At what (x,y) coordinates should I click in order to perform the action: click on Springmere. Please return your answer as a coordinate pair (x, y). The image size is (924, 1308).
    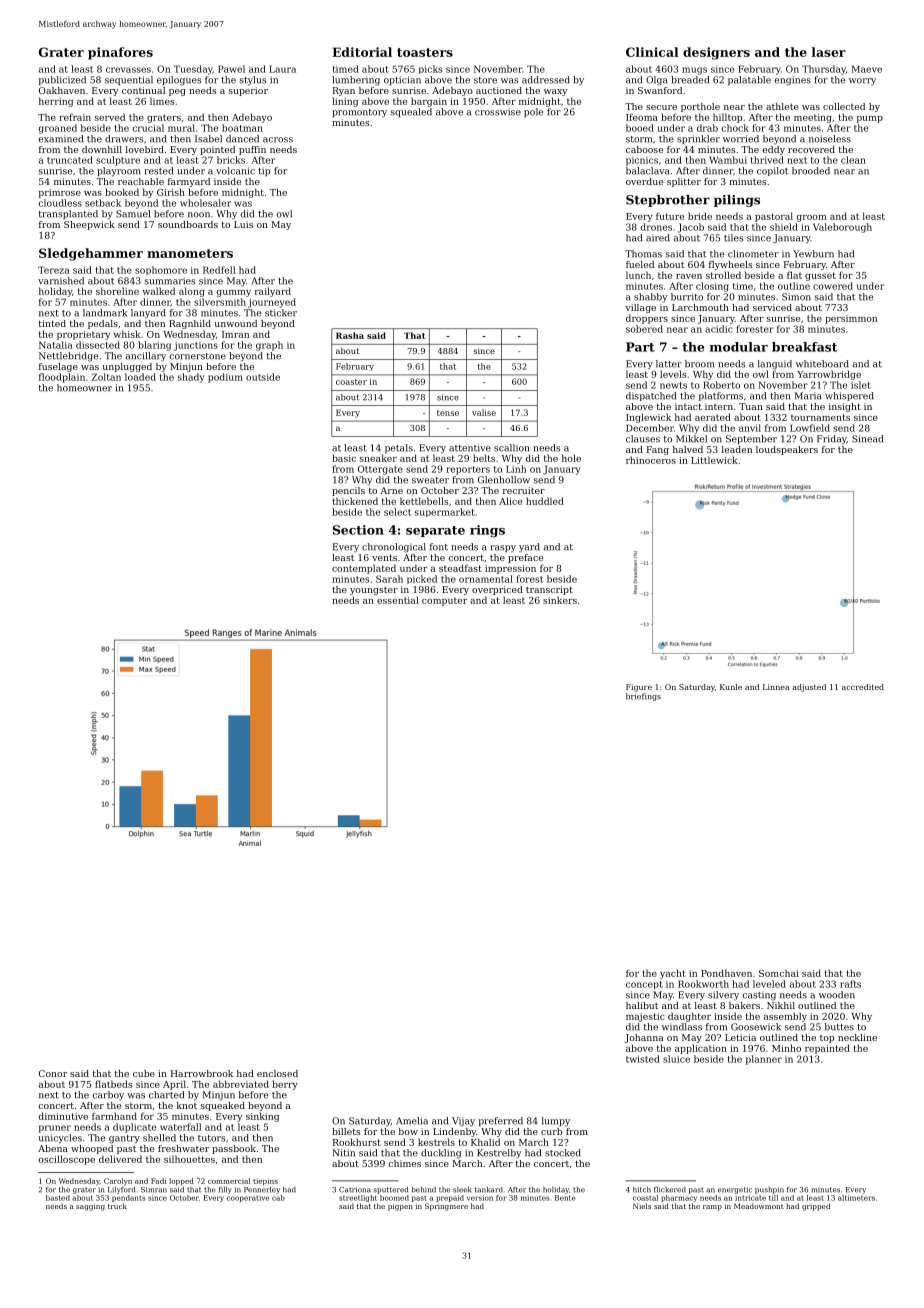
    Looking at the image, I should click on (446, 1207).
